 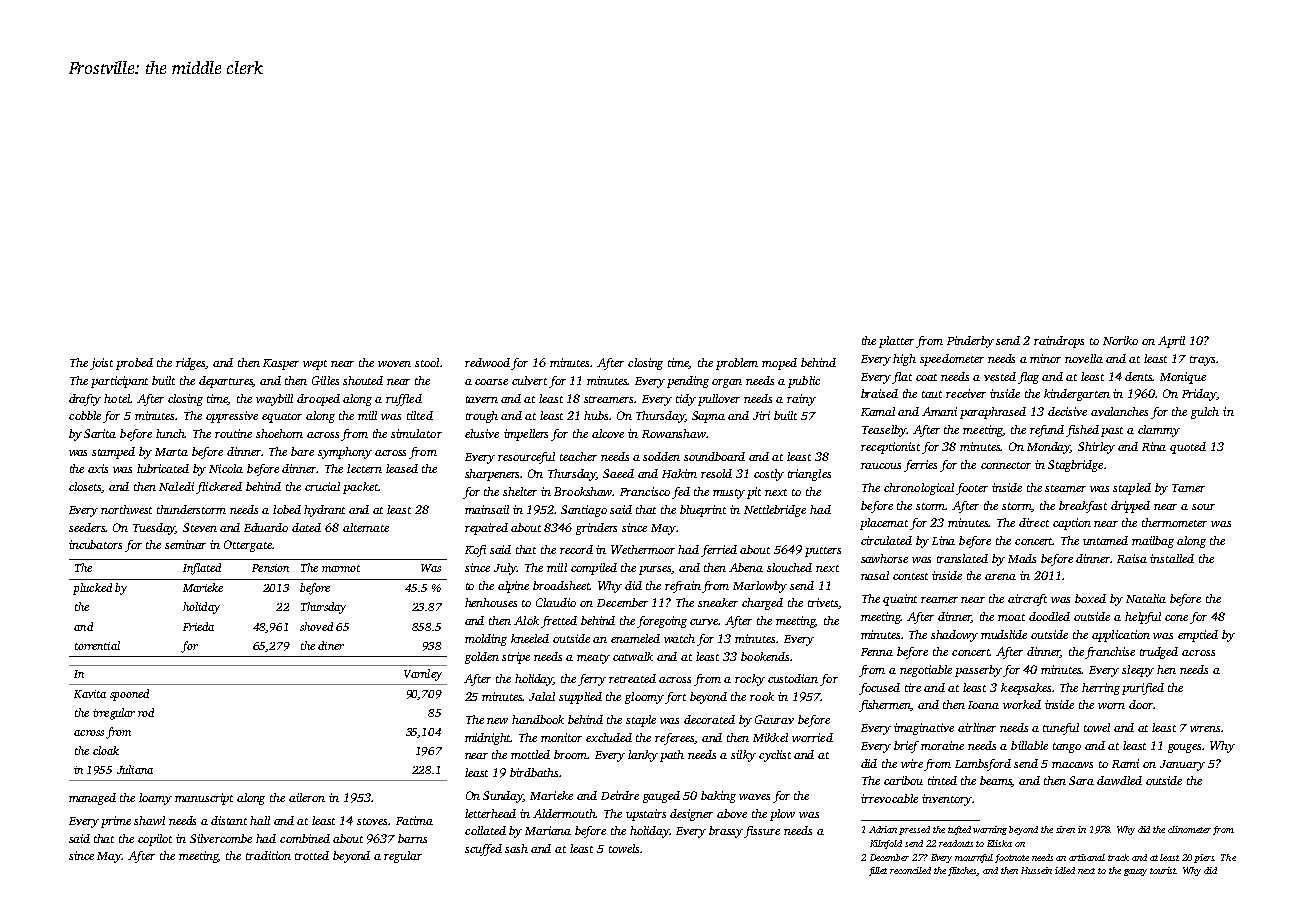 What do you see at coordinates (703, 511) in the screenshot?
I see `blueprint` at bounding box center [703, 511].
